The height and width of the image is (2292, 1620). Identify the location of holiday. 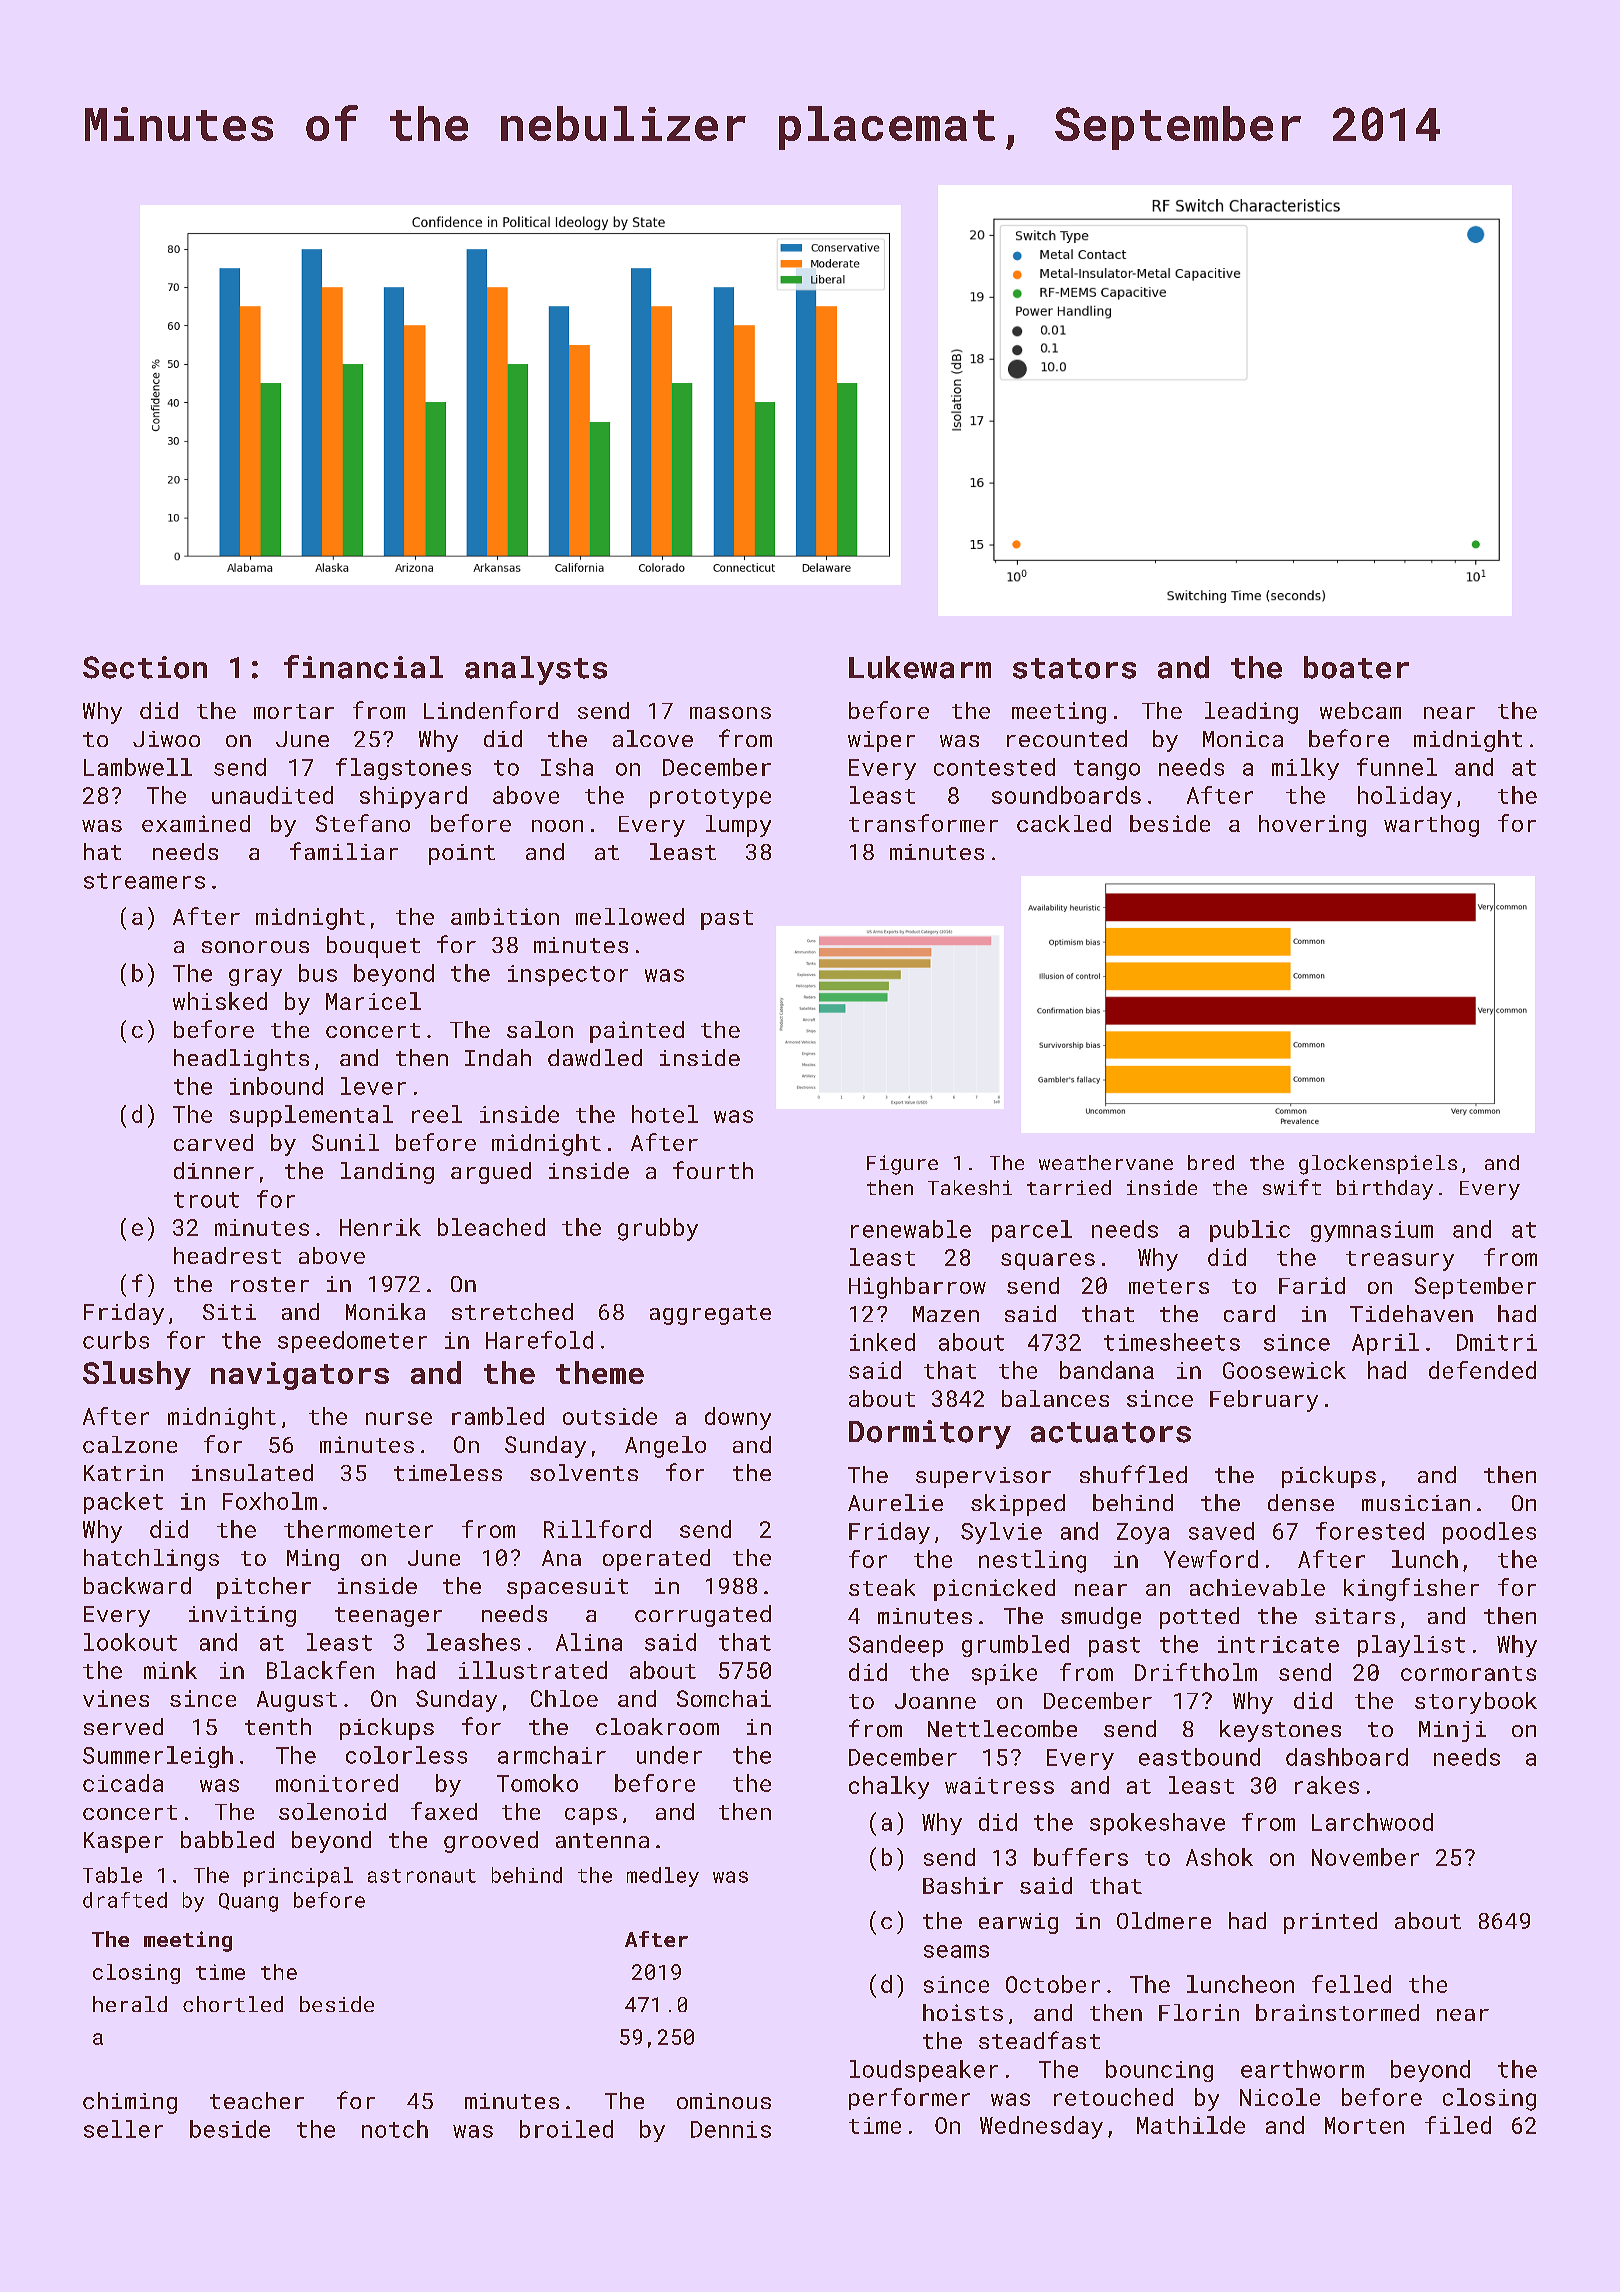
(1405, 797).
